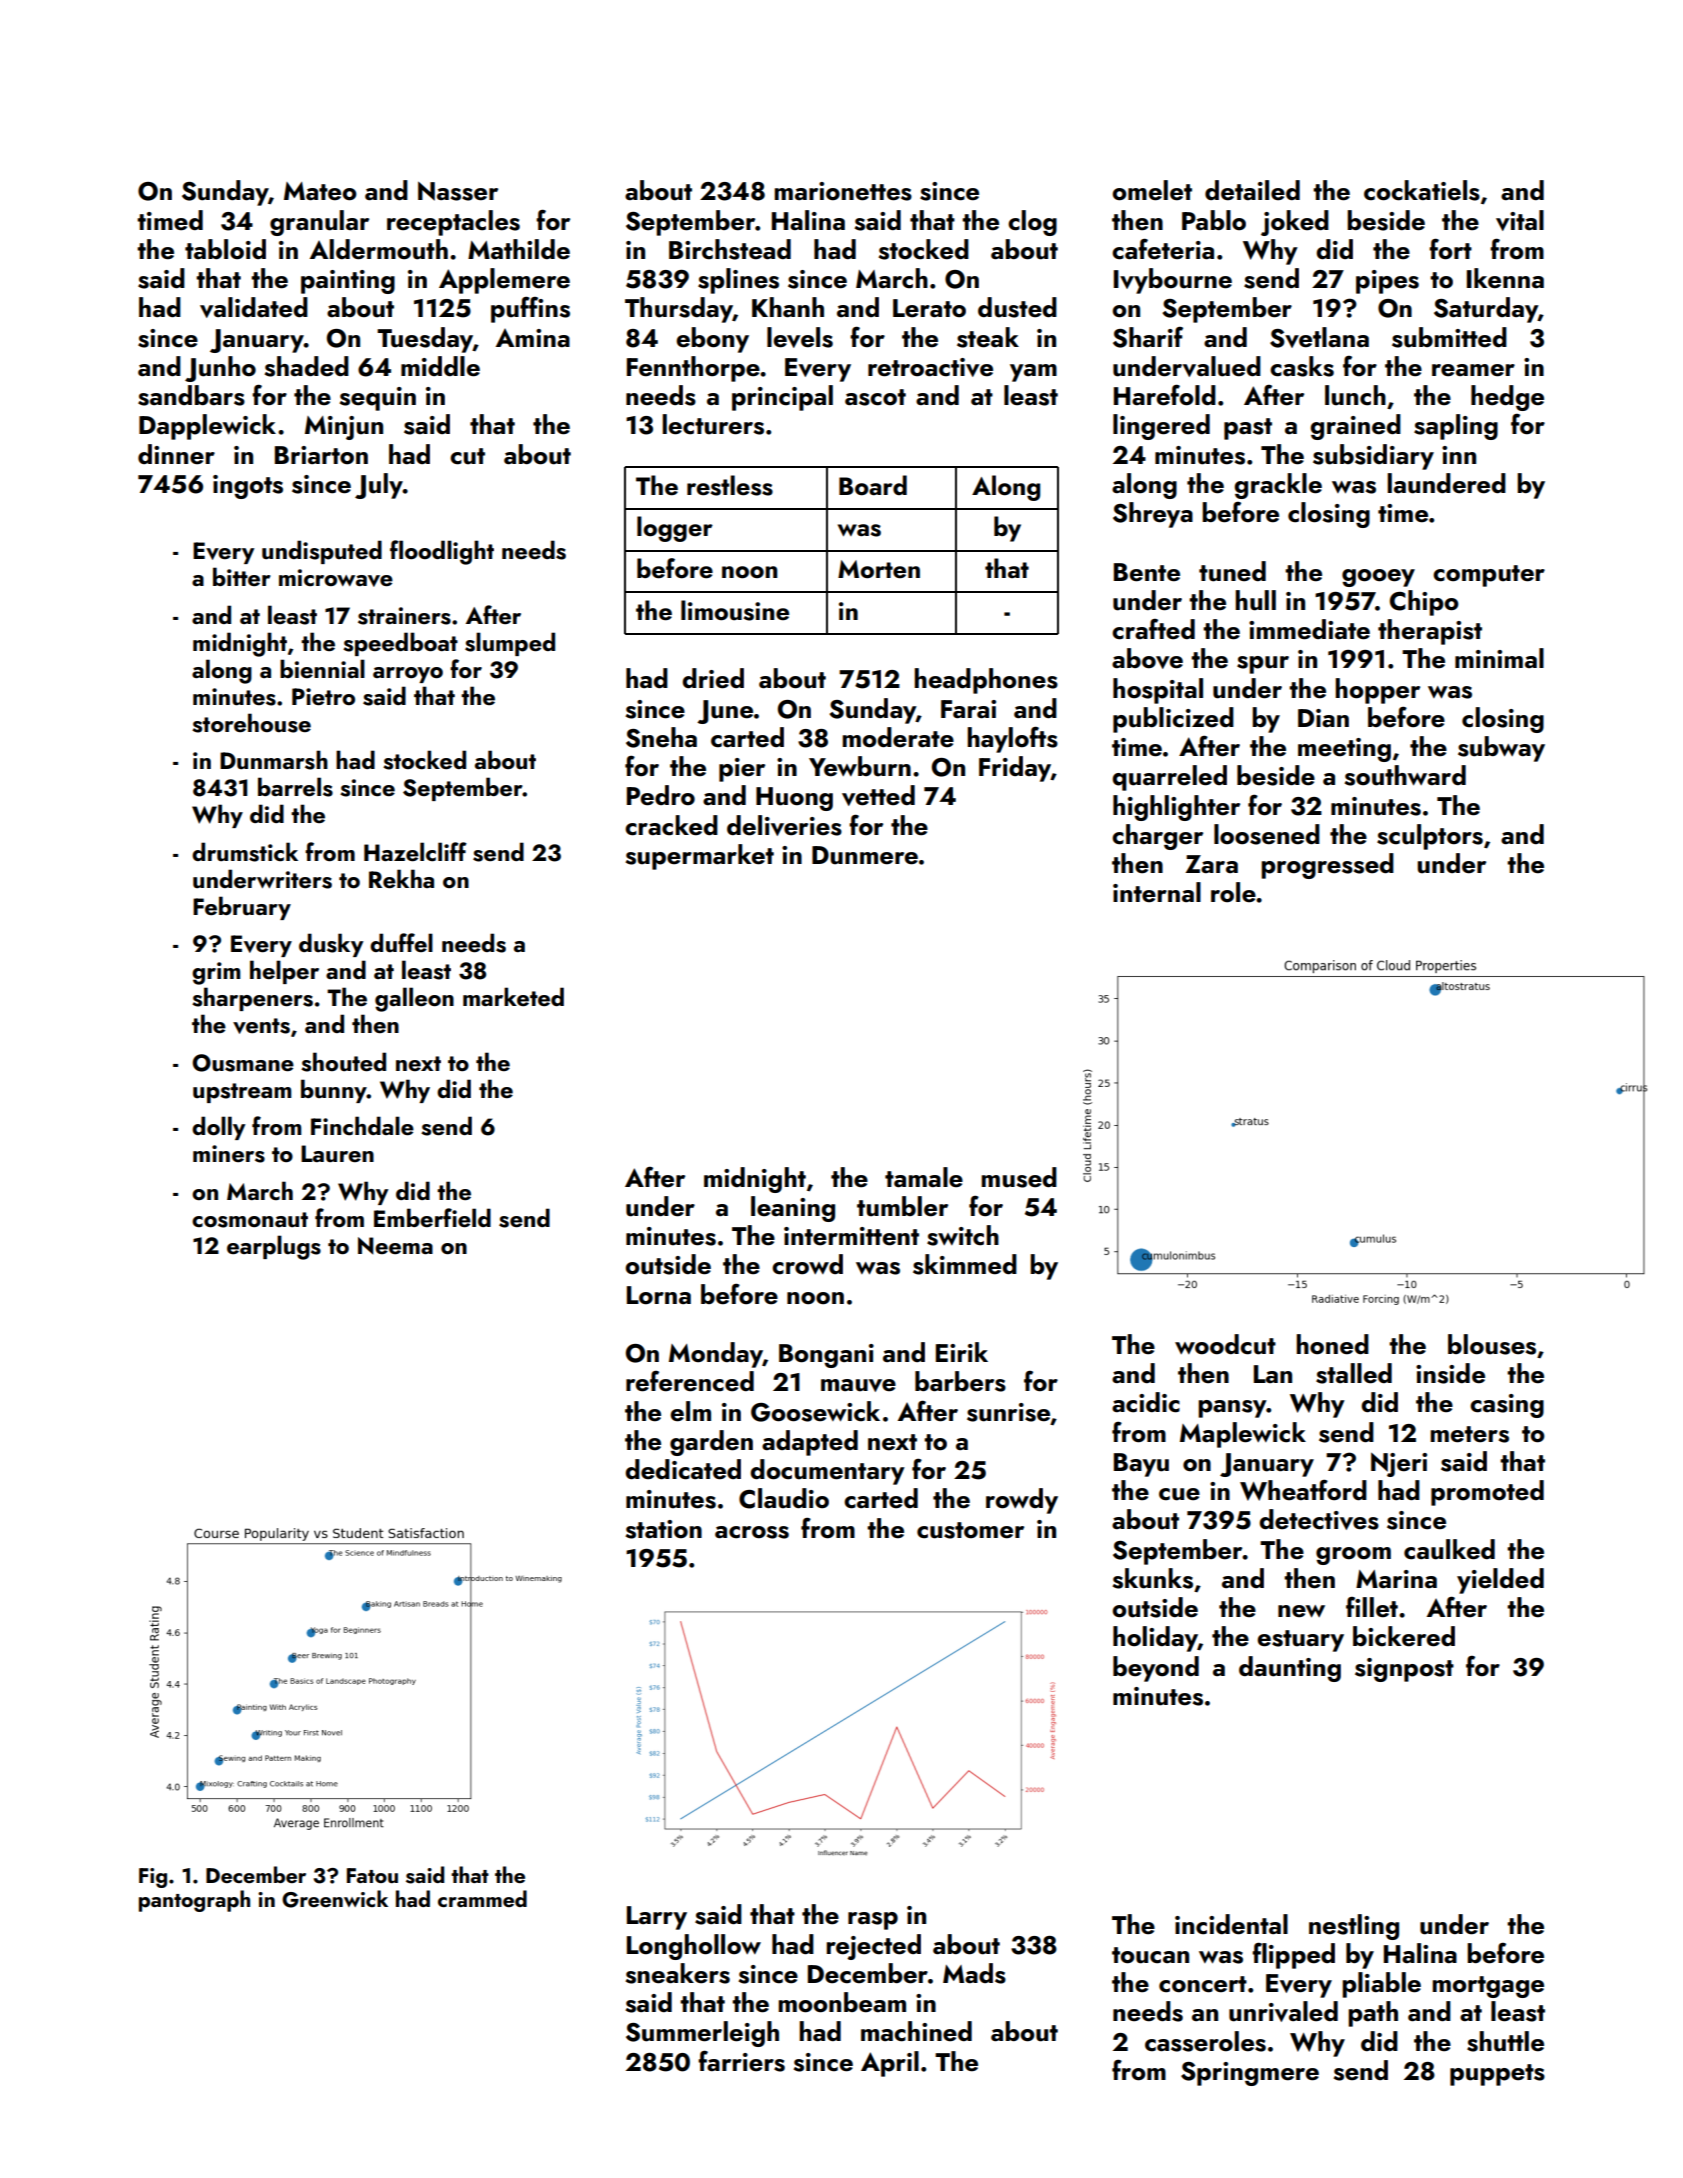  What do you see at coordinates (1152, 190) in the image?
I see `omelet` at bounding box center [1152, 190].
